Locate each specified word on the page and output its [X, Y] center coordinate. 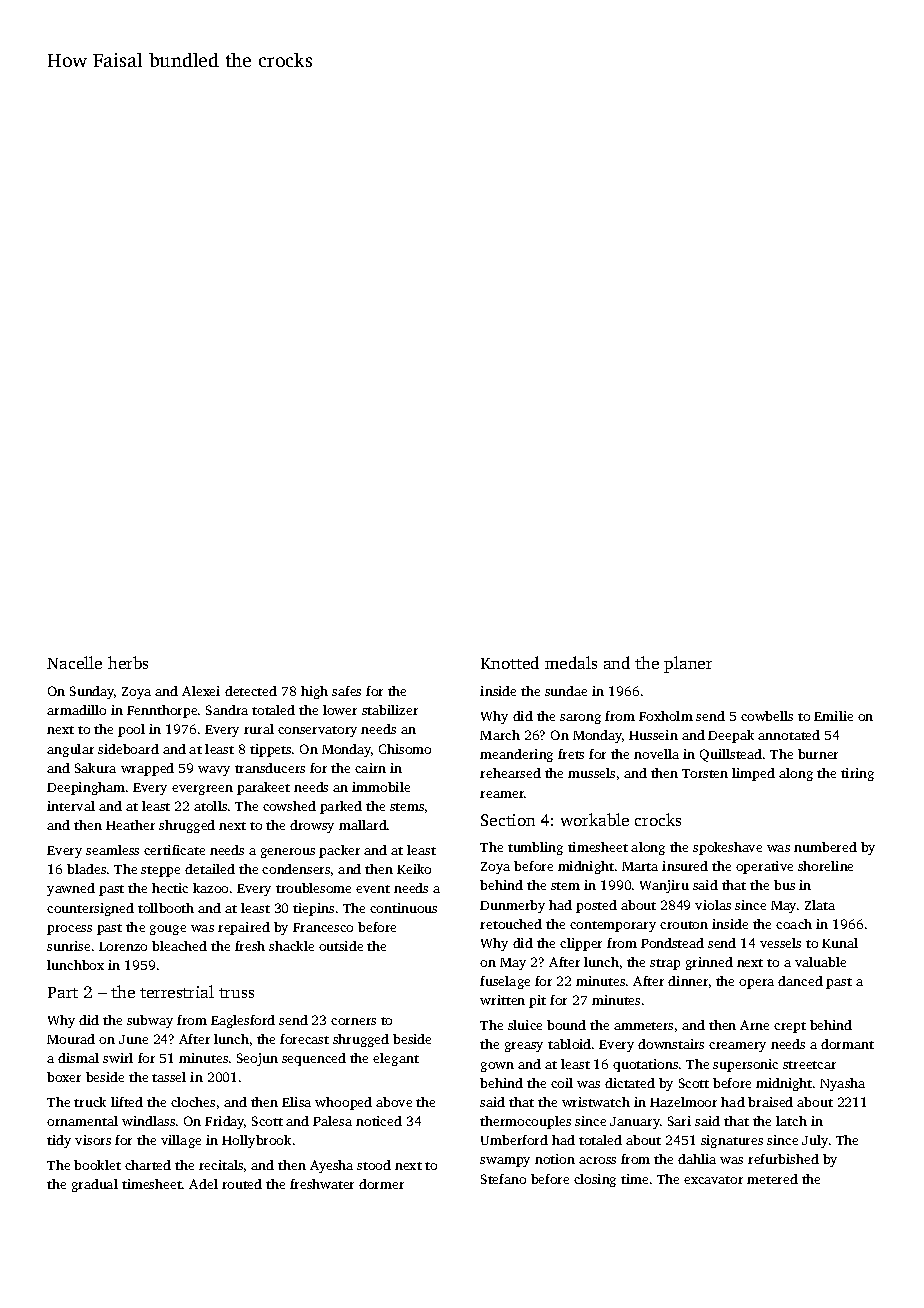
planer [688, 664]
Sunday [92, 692]
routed [242, 1184]
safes [346, 691]
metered [772, 1179]
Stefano [503, 1179]
